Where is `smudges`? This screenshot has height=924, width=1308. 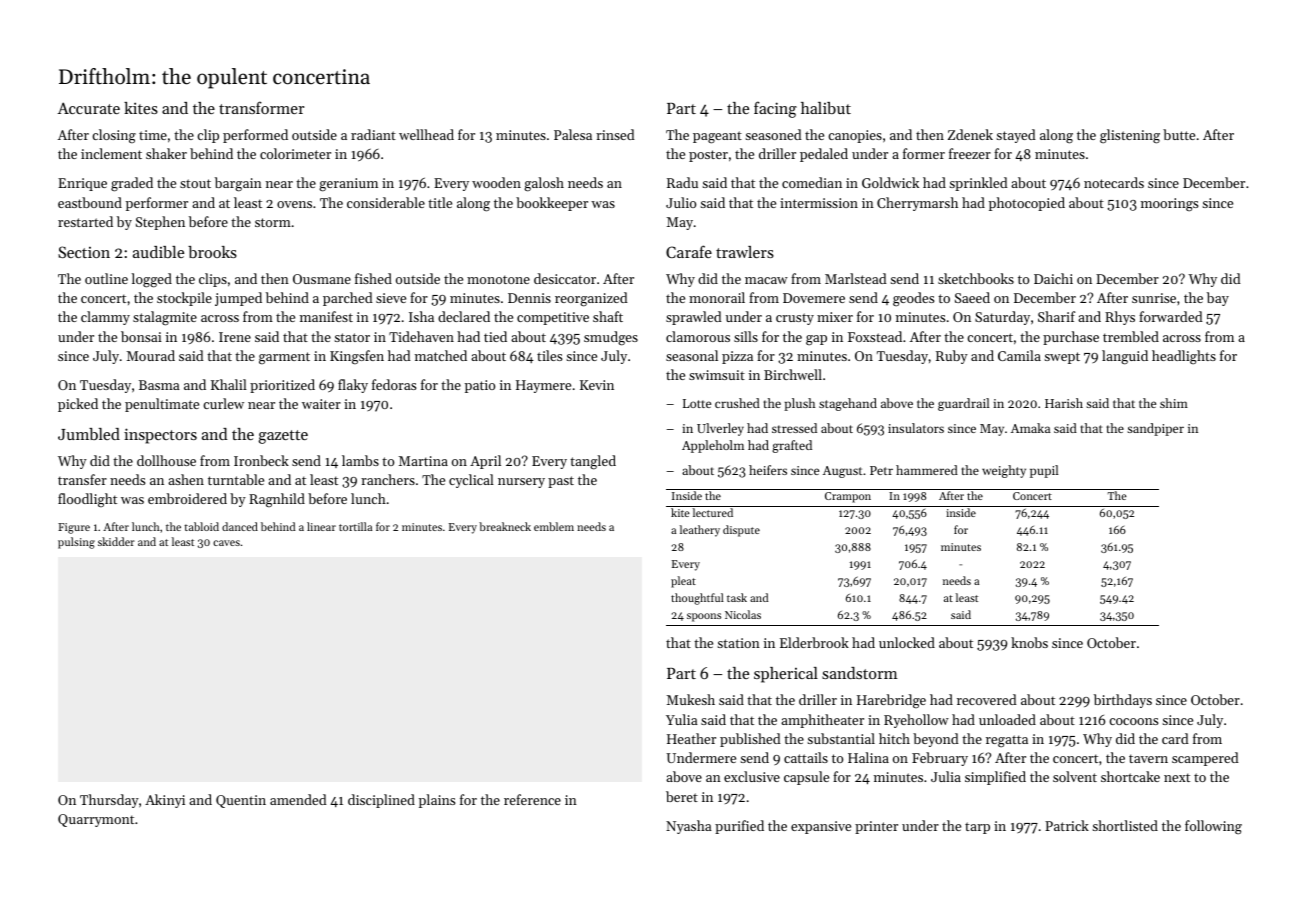 smudges is located at coordinates (611, 338).
